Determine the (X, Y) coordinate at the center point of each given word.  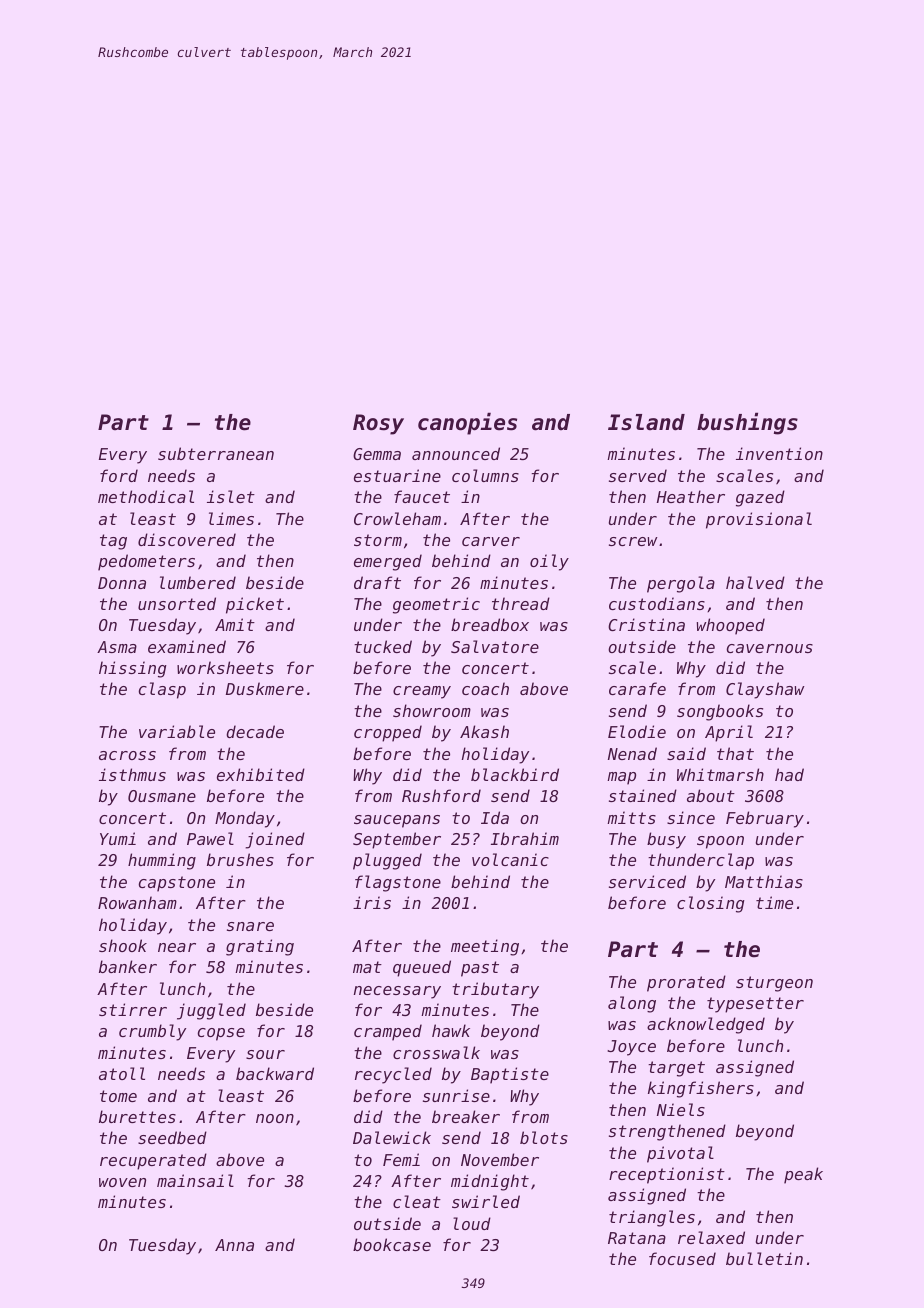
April (729, 733)
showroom (432, 710)
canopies (467, 423)
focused (682, 1258)
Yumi (118, 838)
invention (779, 453)
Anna (234, 1245)
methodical (146, 496)
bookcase (392, 1244)
